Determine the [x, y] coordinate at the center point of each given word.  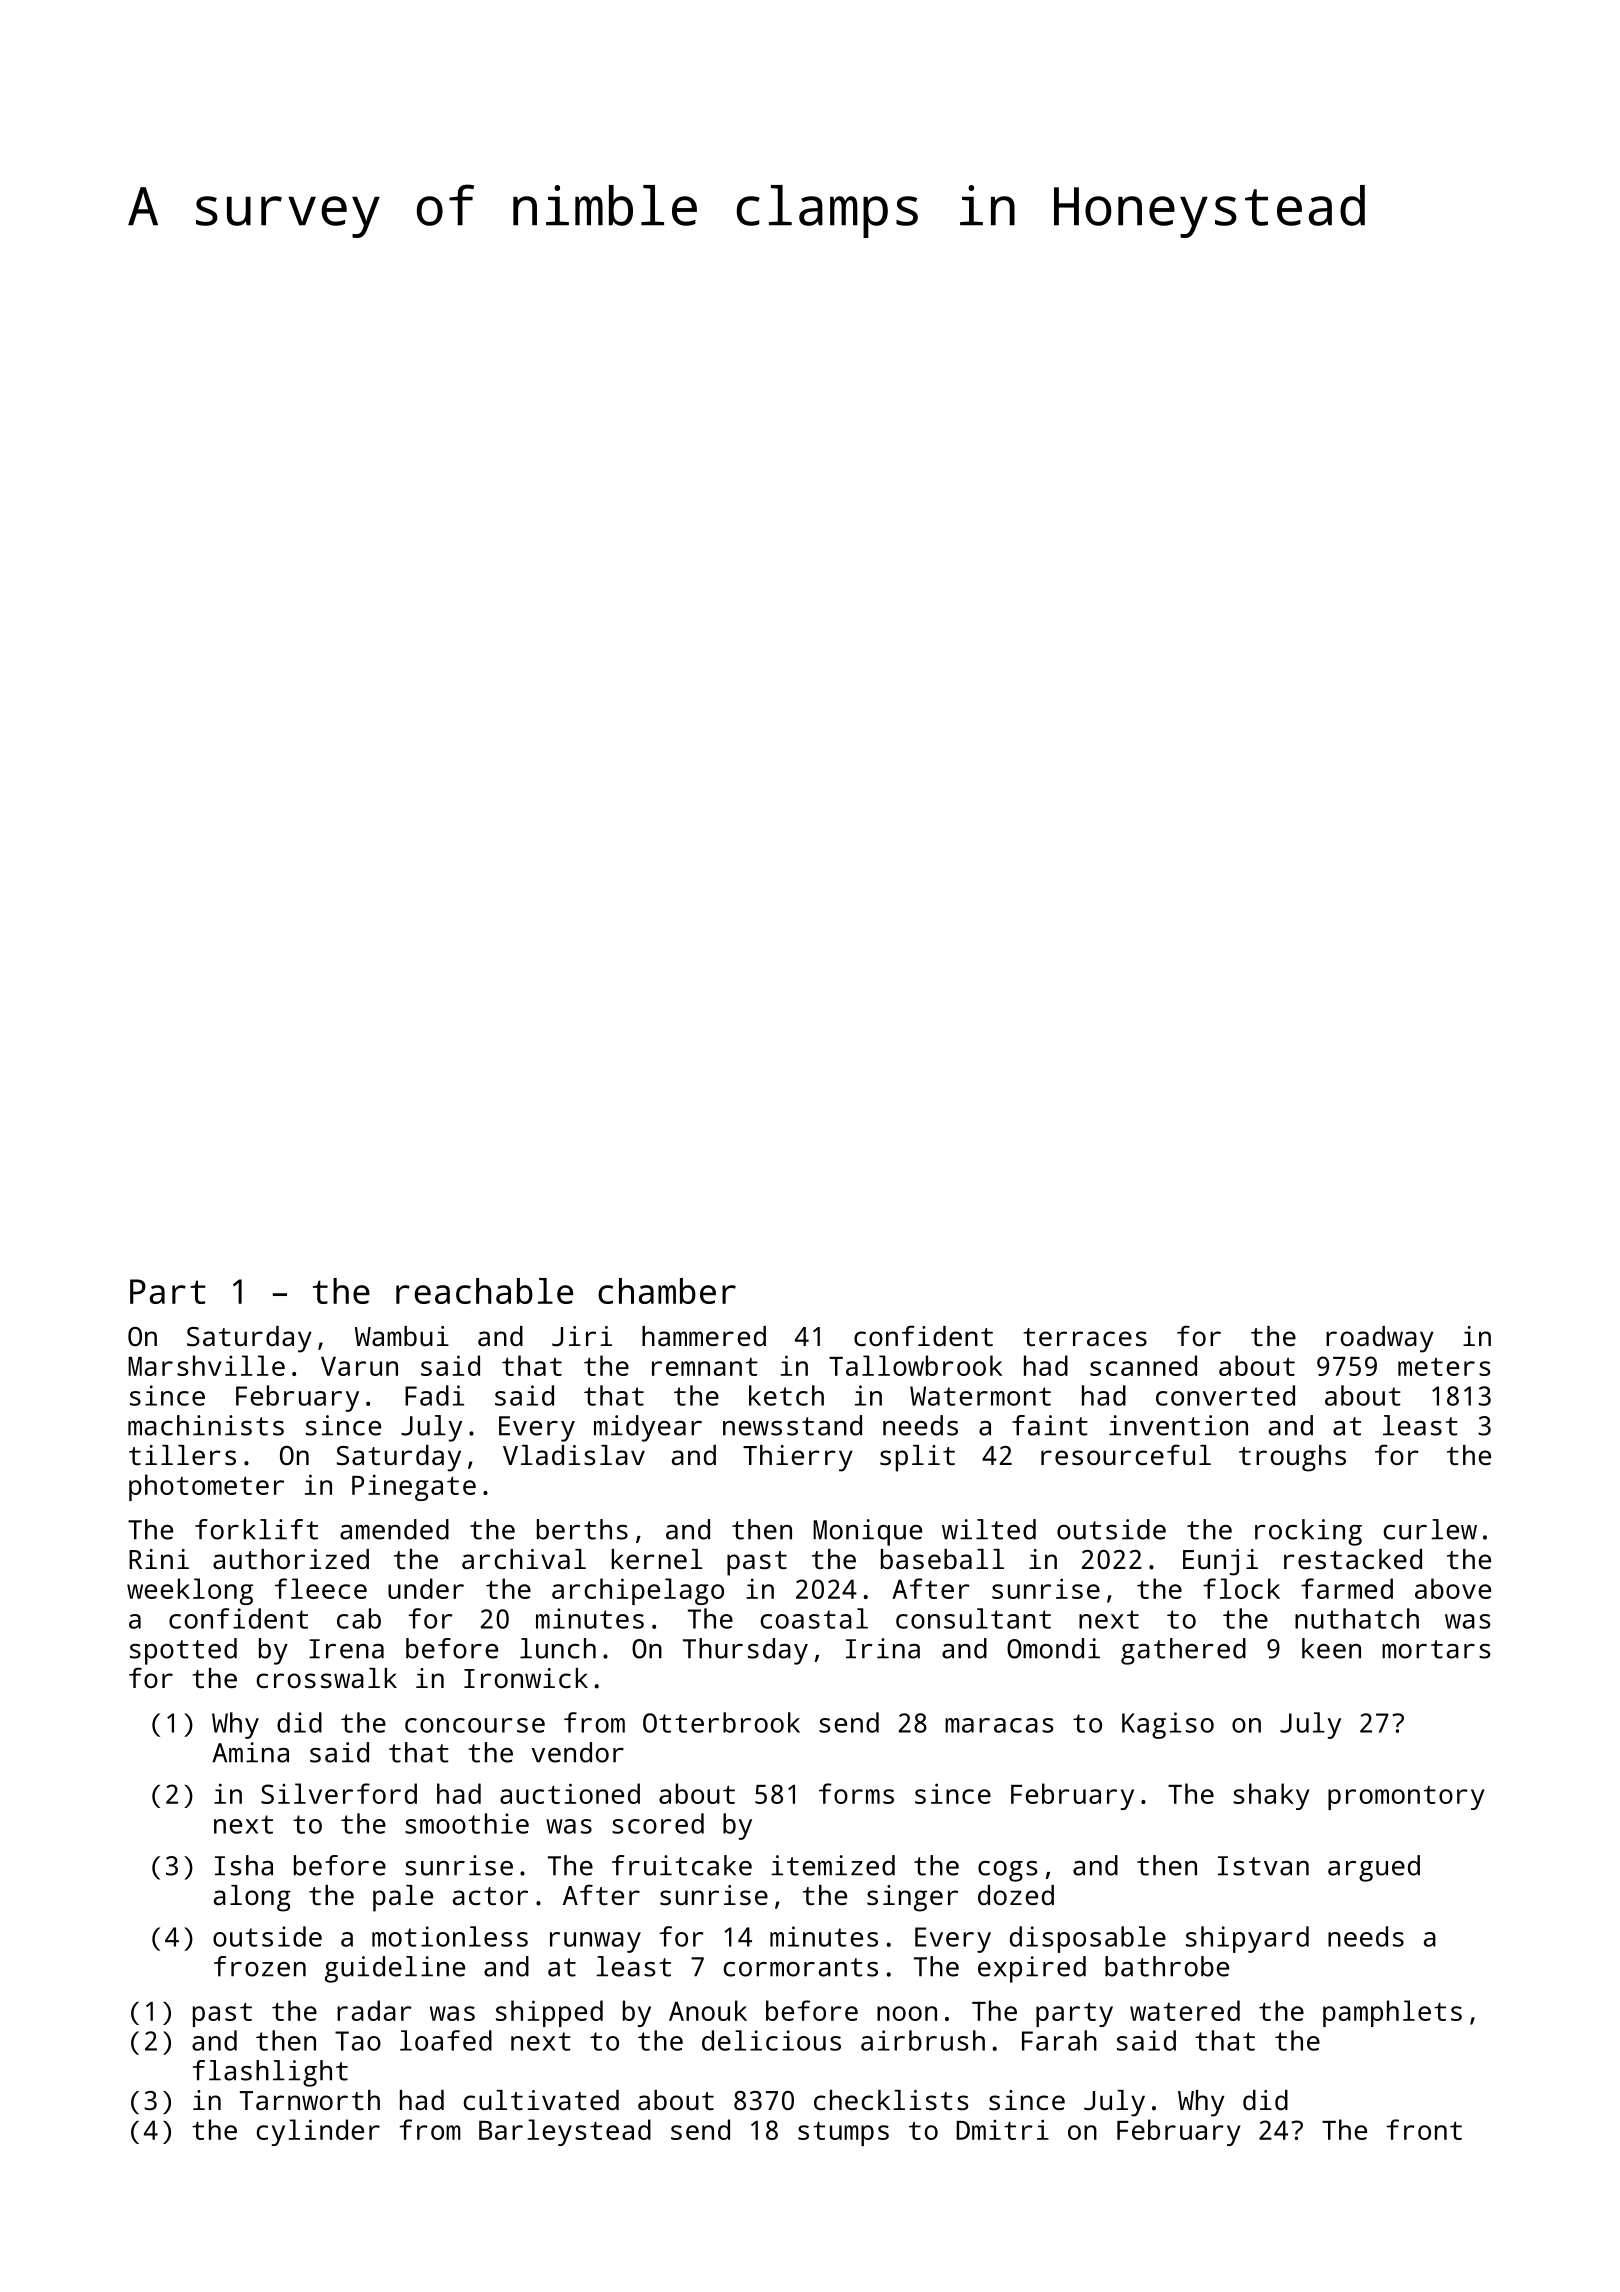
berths [582, 1529]
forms [856, 1793]
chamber [667, 1291]
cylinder [318, 2132]
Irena [346, 1649]
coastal [814, 1618]
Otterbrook [721, 1722]
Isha [244, 1865]
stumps [843, 2133]
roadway [1380, 1339]
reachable [484, 1291]
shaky [1271, 1796]
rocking [1308, 1532]
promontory [1406, 1798]
